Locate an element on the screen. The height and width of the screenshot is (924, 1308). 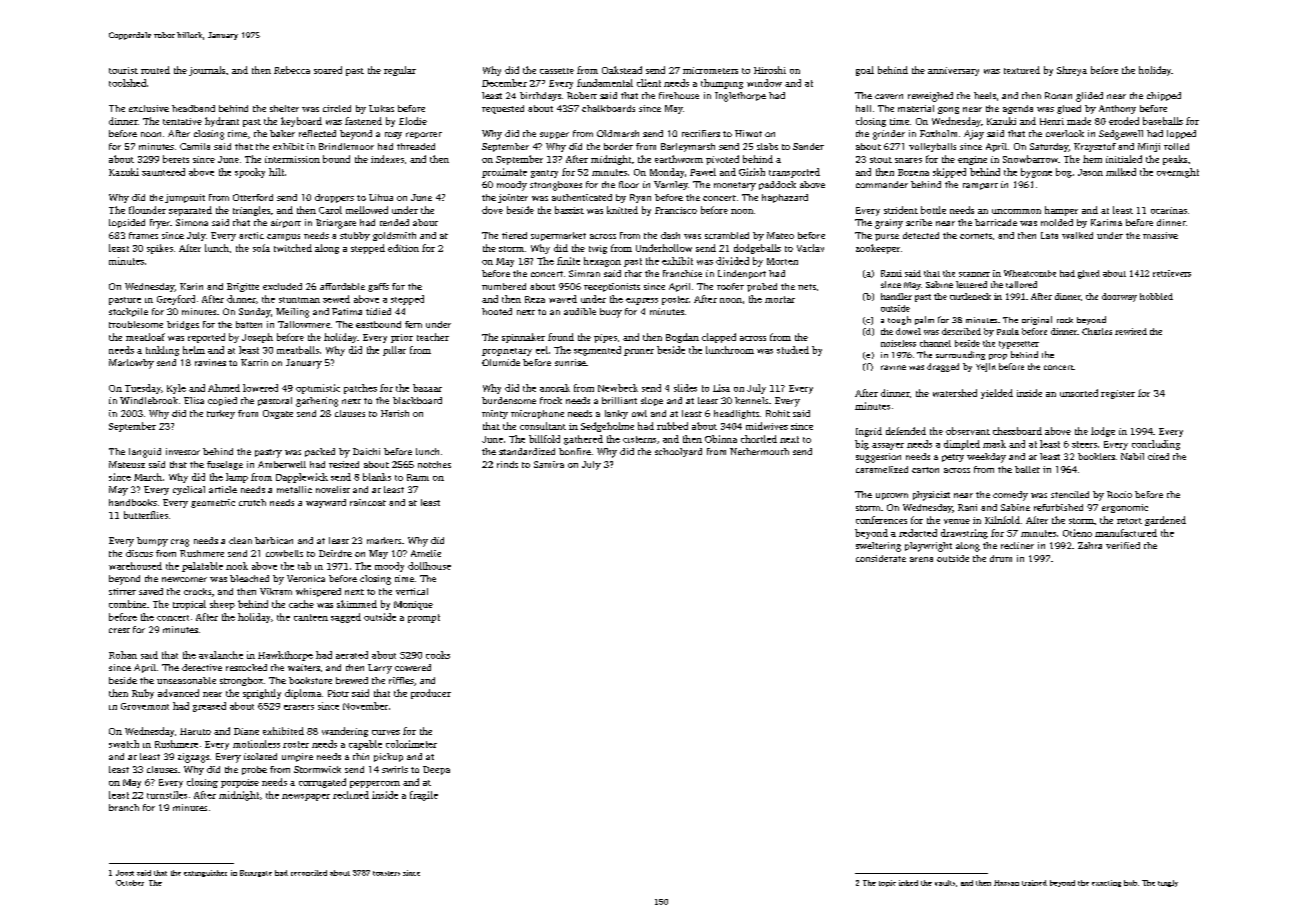
Deepa is located at coordinates (436, 770).
